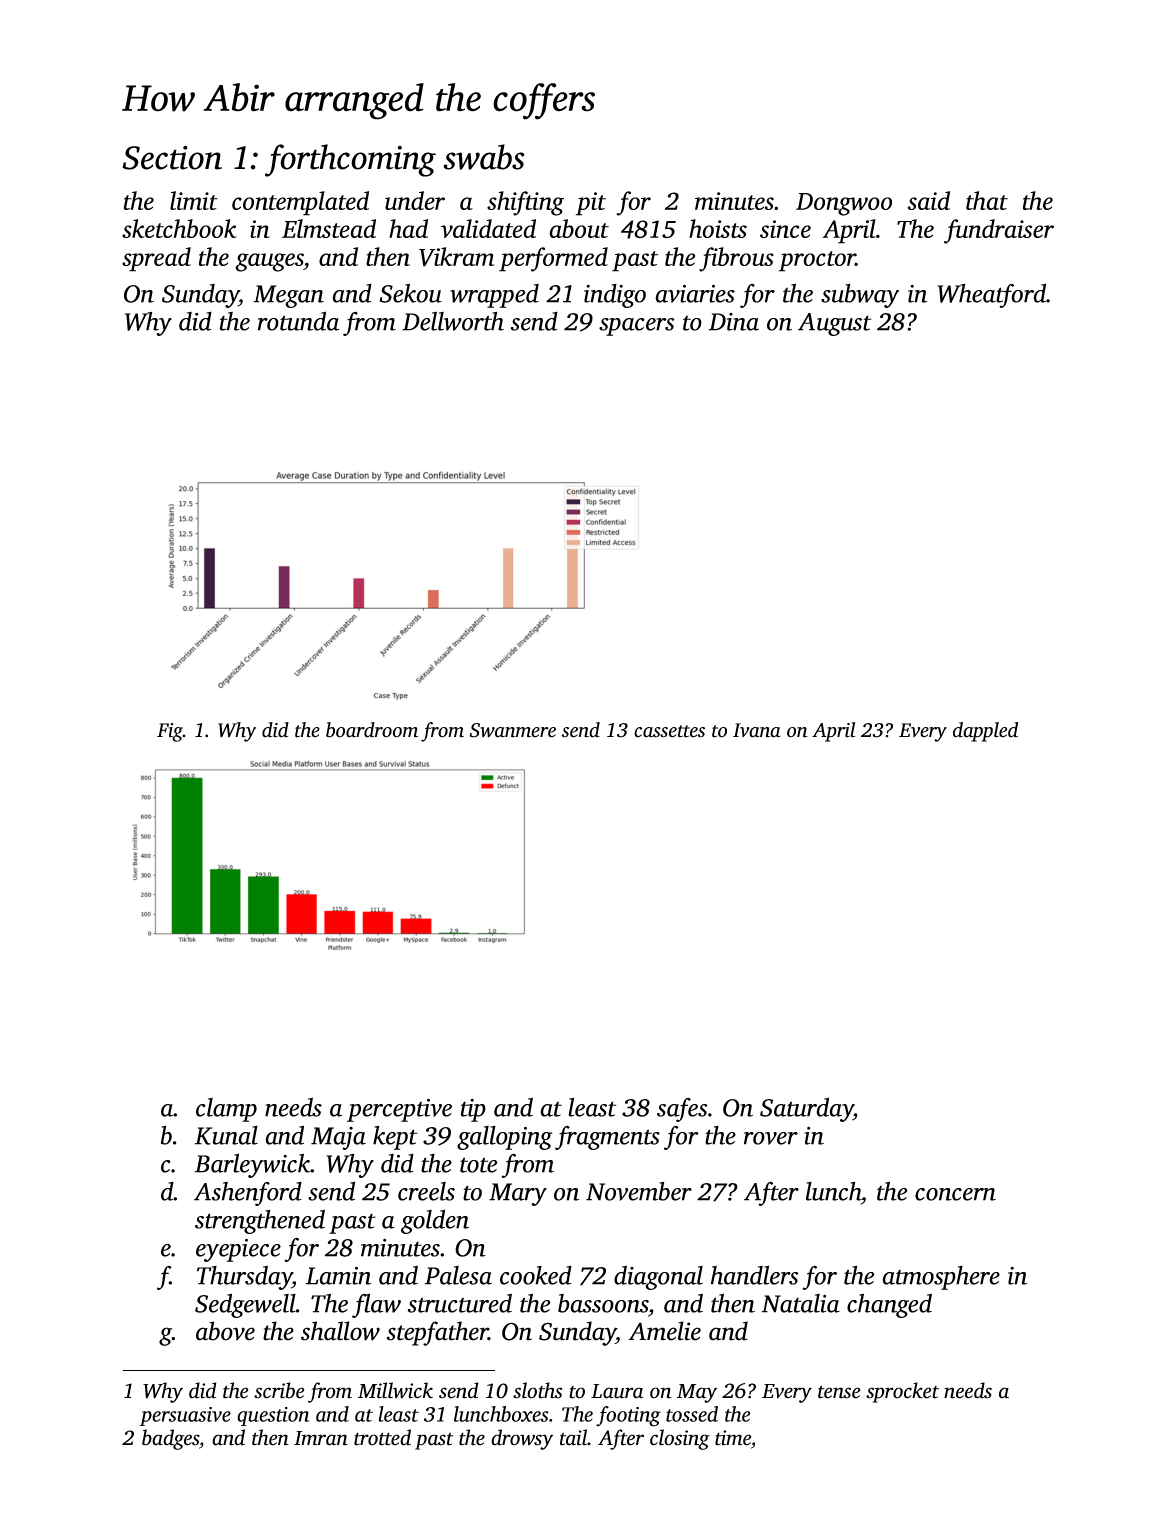 The width and height of the screenshot is (1176, 1522). Describe the element at coordinates (513, 730) in the screenshot. I see `Swanmere` at that location.
